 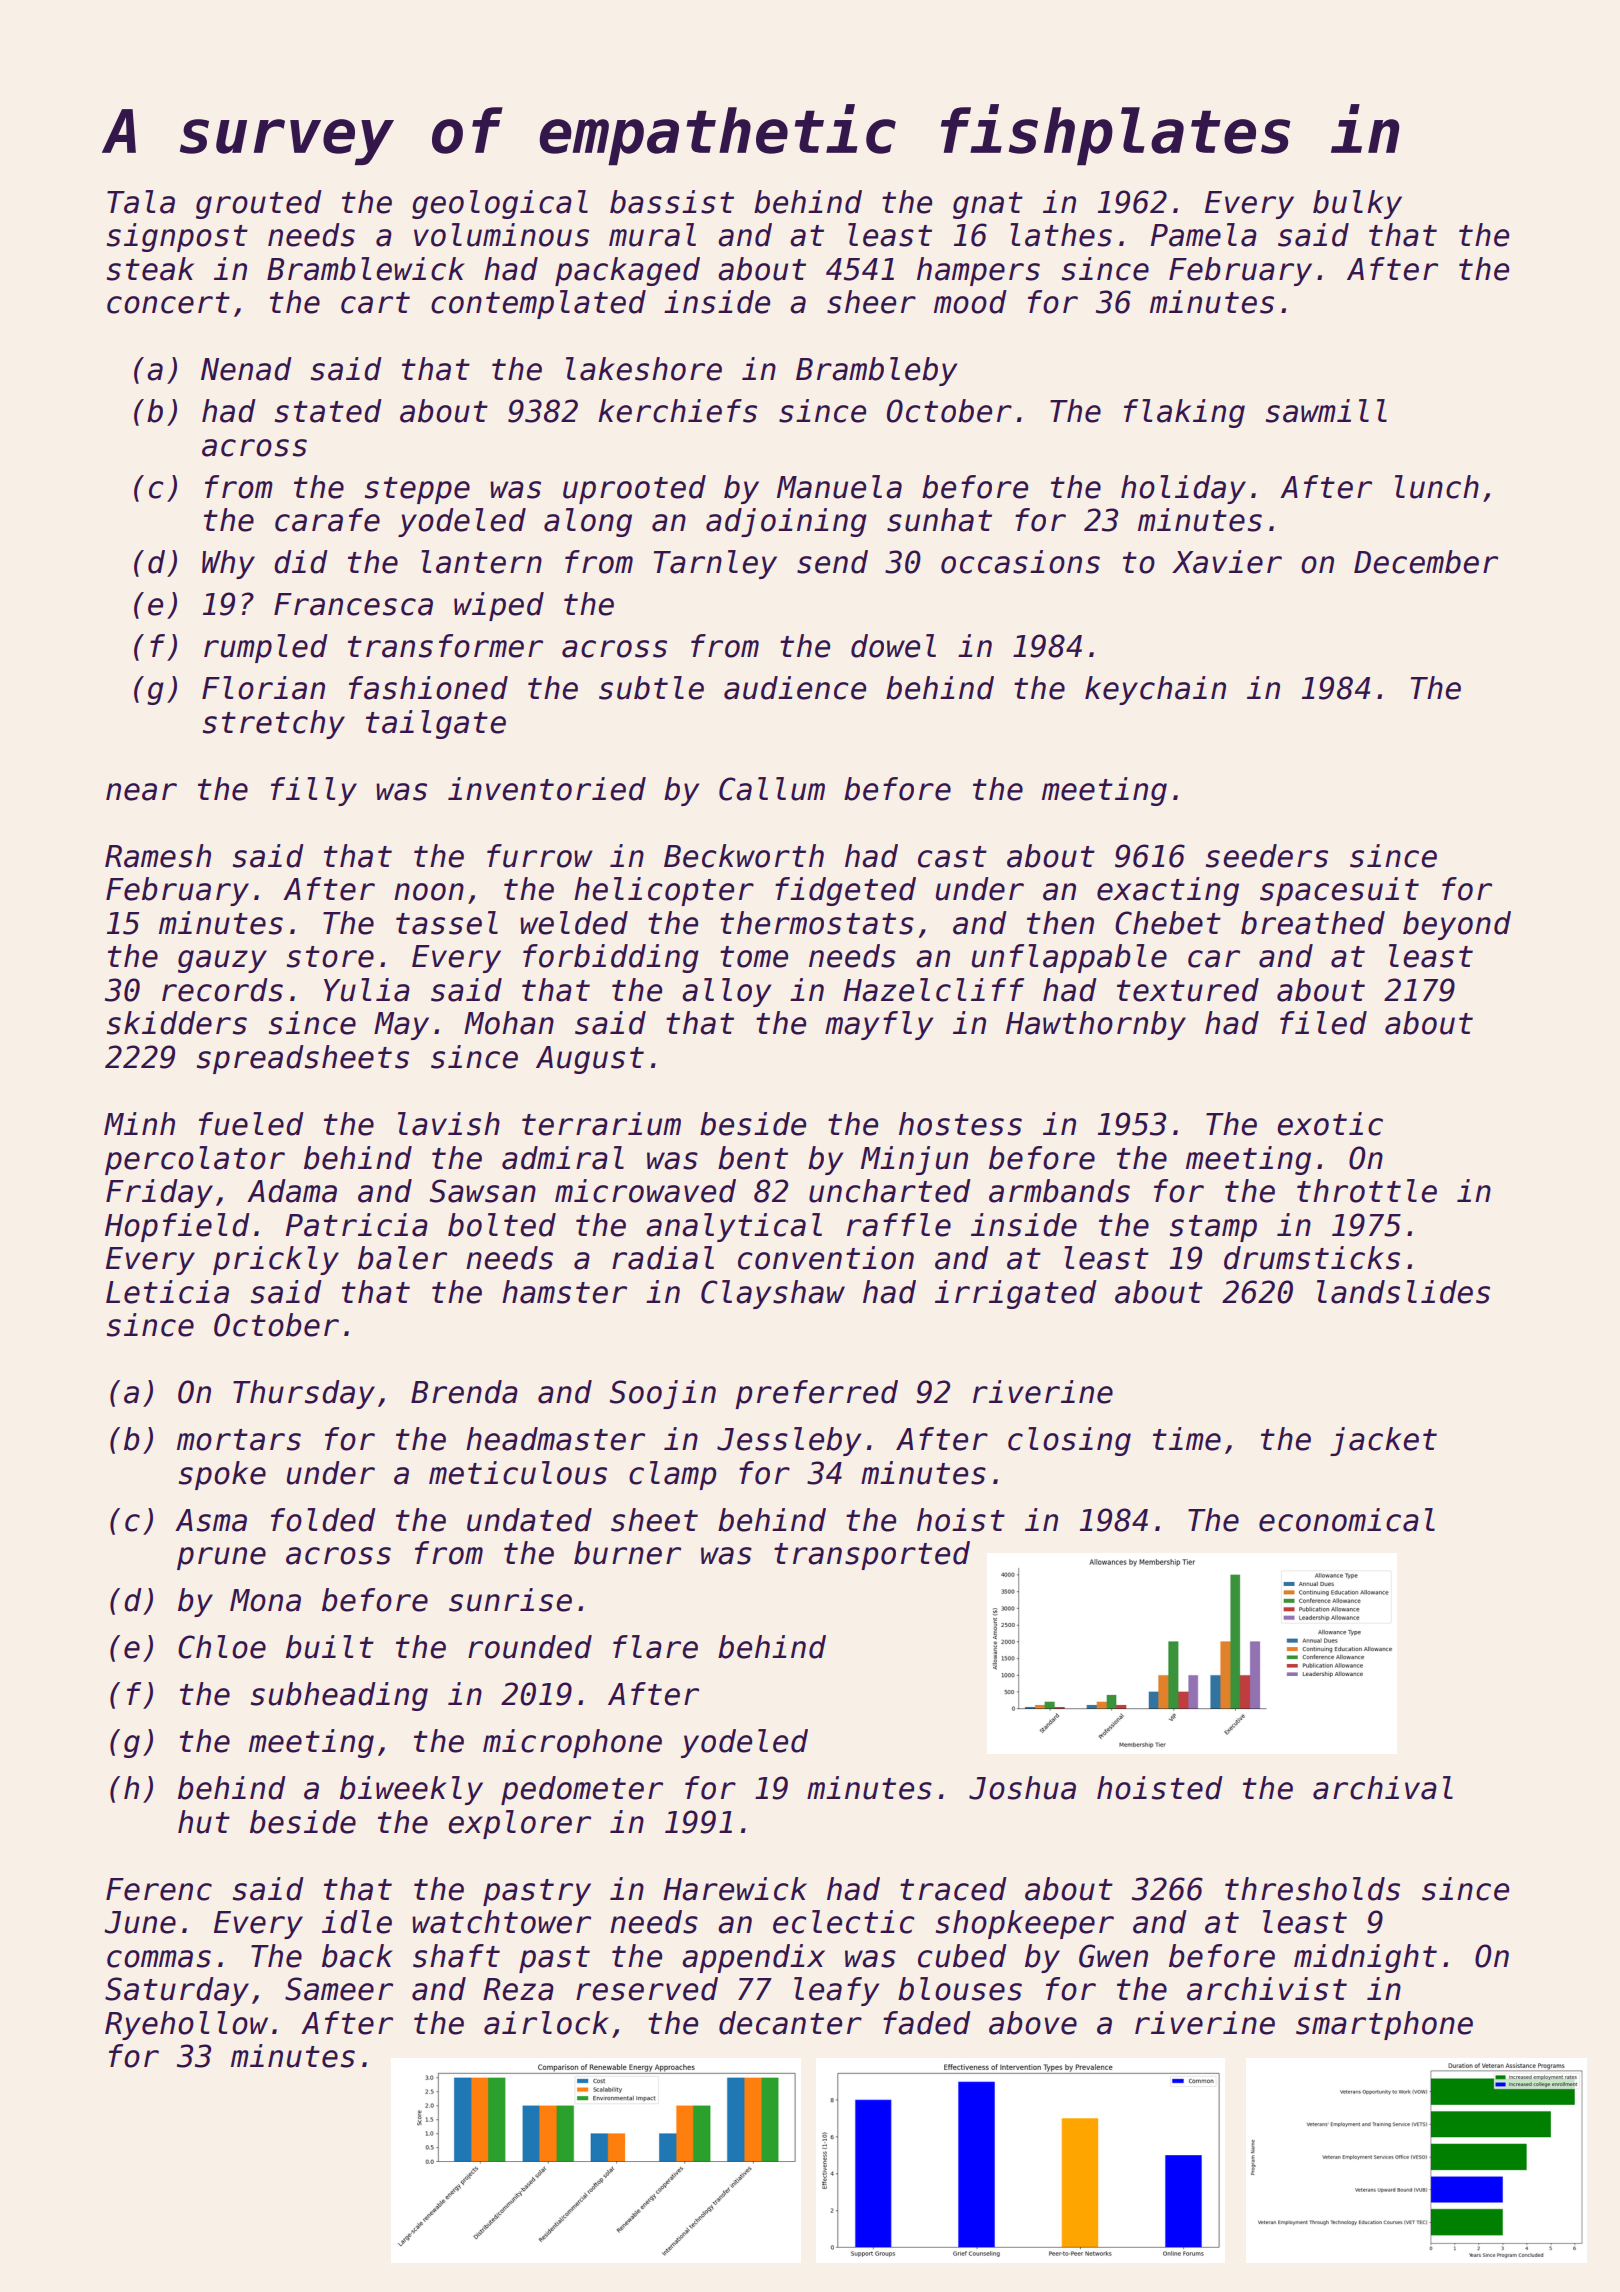 I want to click on Pamela, so click(x=1204, y=235).
